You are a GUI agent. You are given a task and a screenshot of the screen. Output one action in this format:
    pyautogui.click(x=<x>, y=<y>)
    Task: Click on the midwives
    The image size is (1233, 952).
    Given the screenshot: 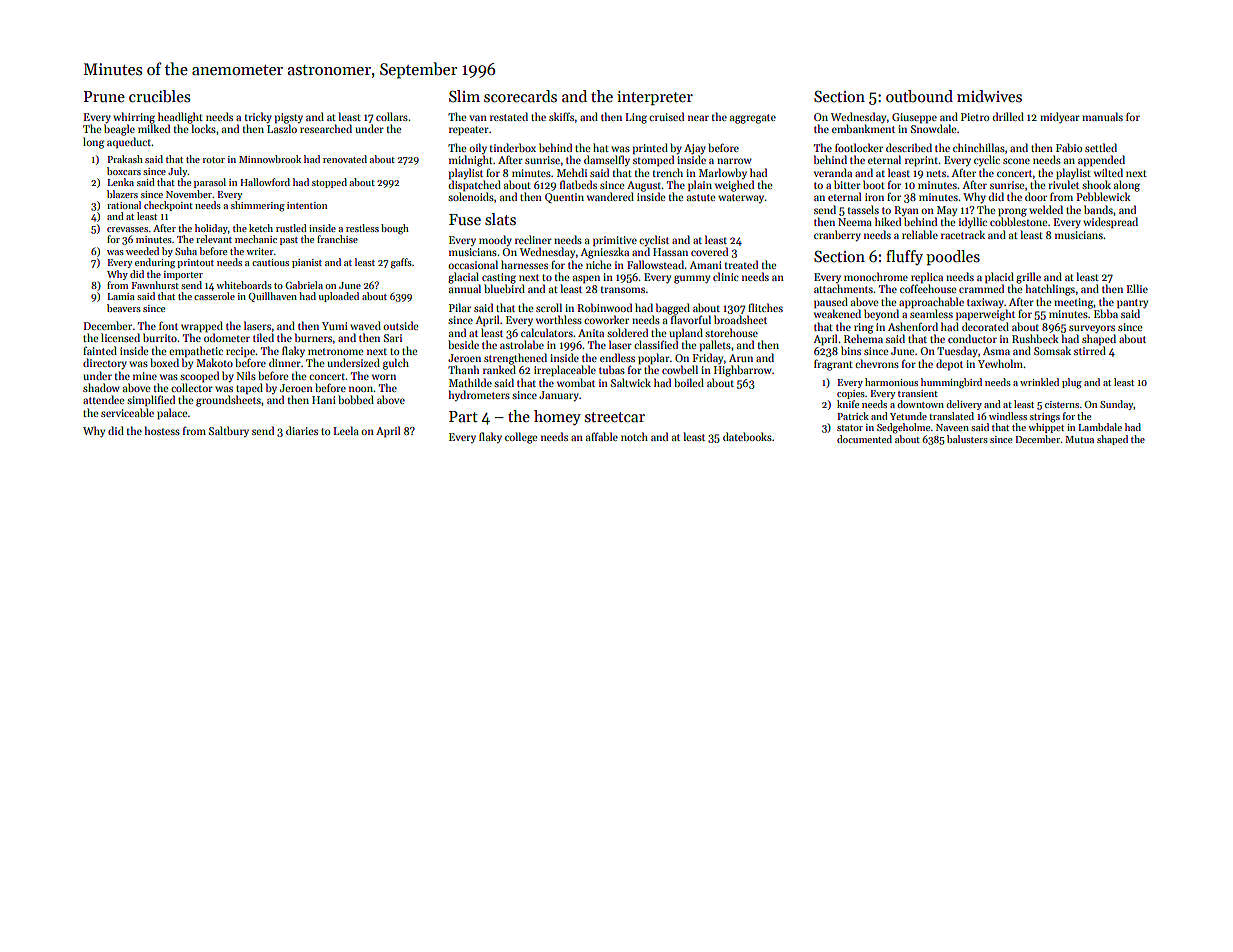 What is the action you would take?
    pyautogui.click(x=989, y=96)
